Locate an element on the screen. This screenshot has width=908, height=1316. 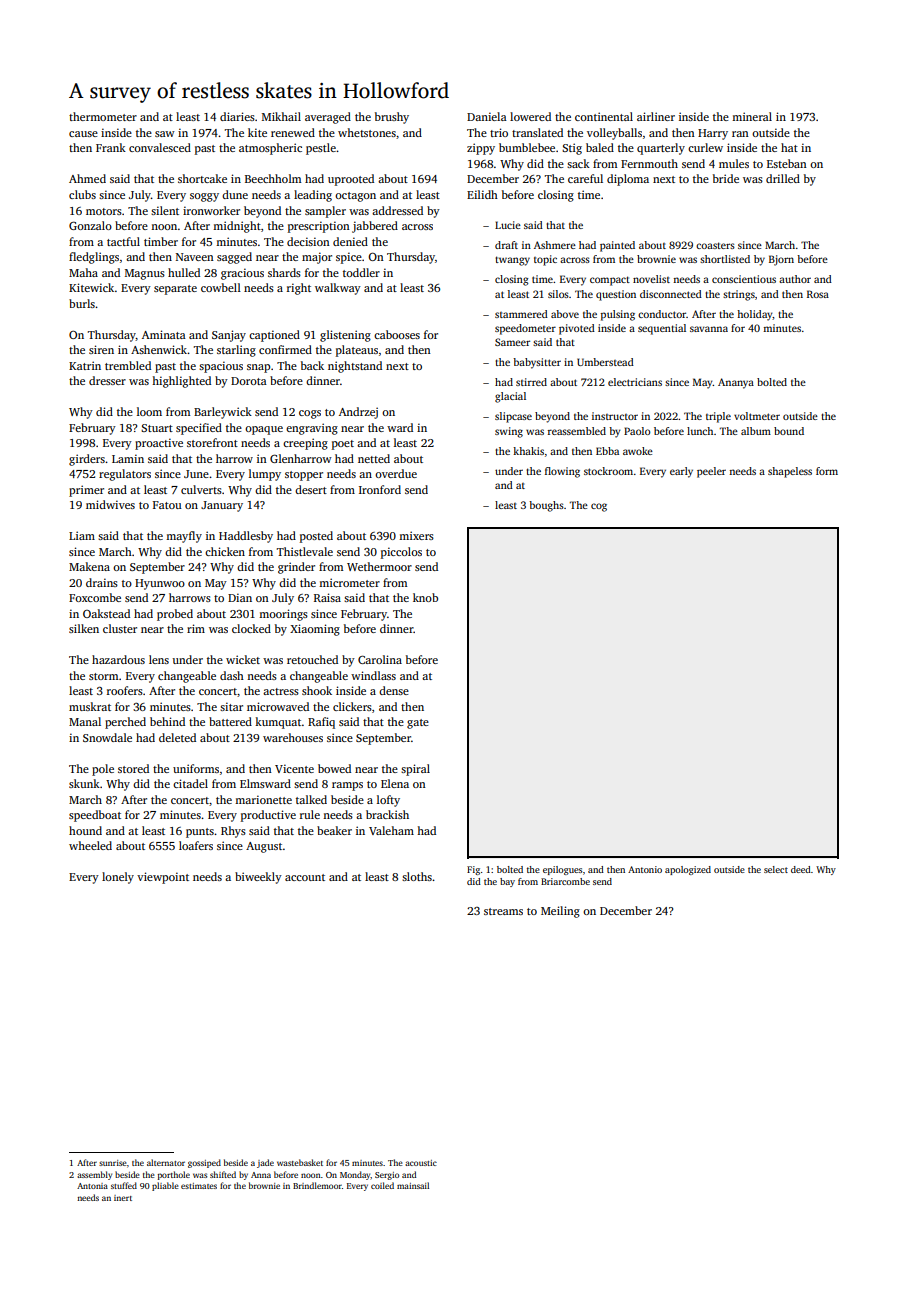
lonely is located at coordinates (118, 878).
